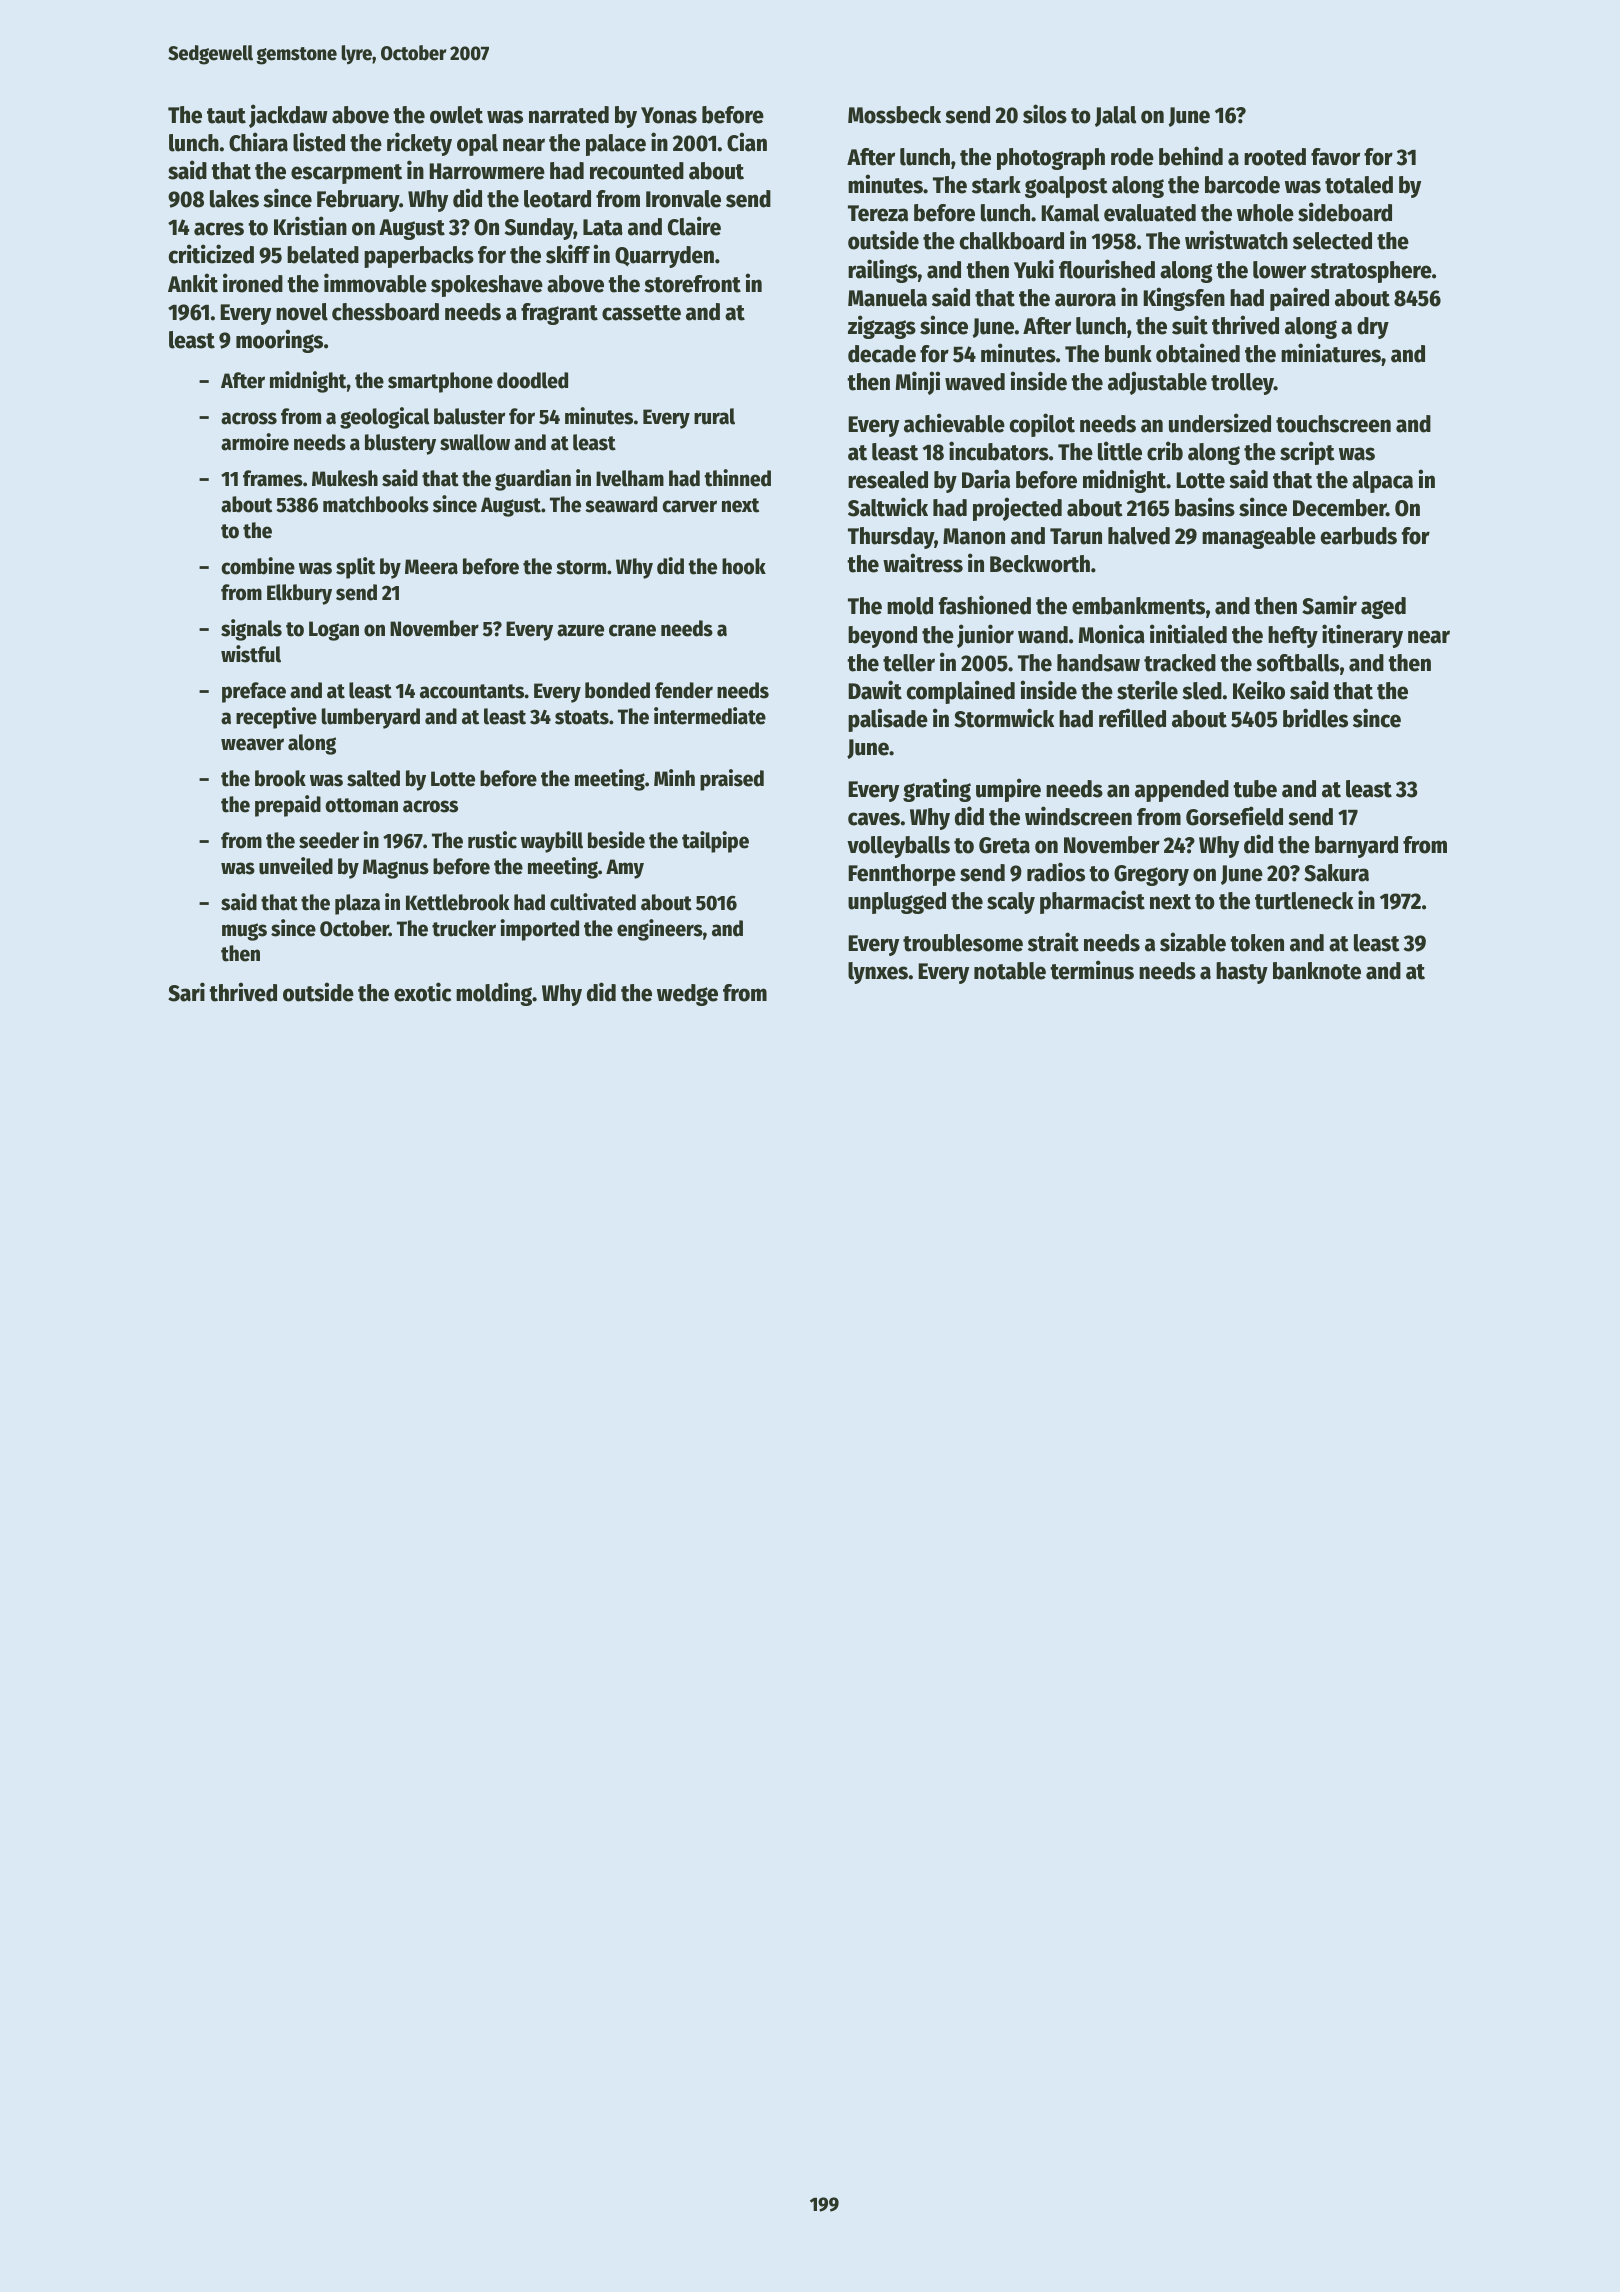 The height and width of the page is (2292, 1620). Describe the element at coordinates (559, 314) in the page. I see `fragrant` at that location.
